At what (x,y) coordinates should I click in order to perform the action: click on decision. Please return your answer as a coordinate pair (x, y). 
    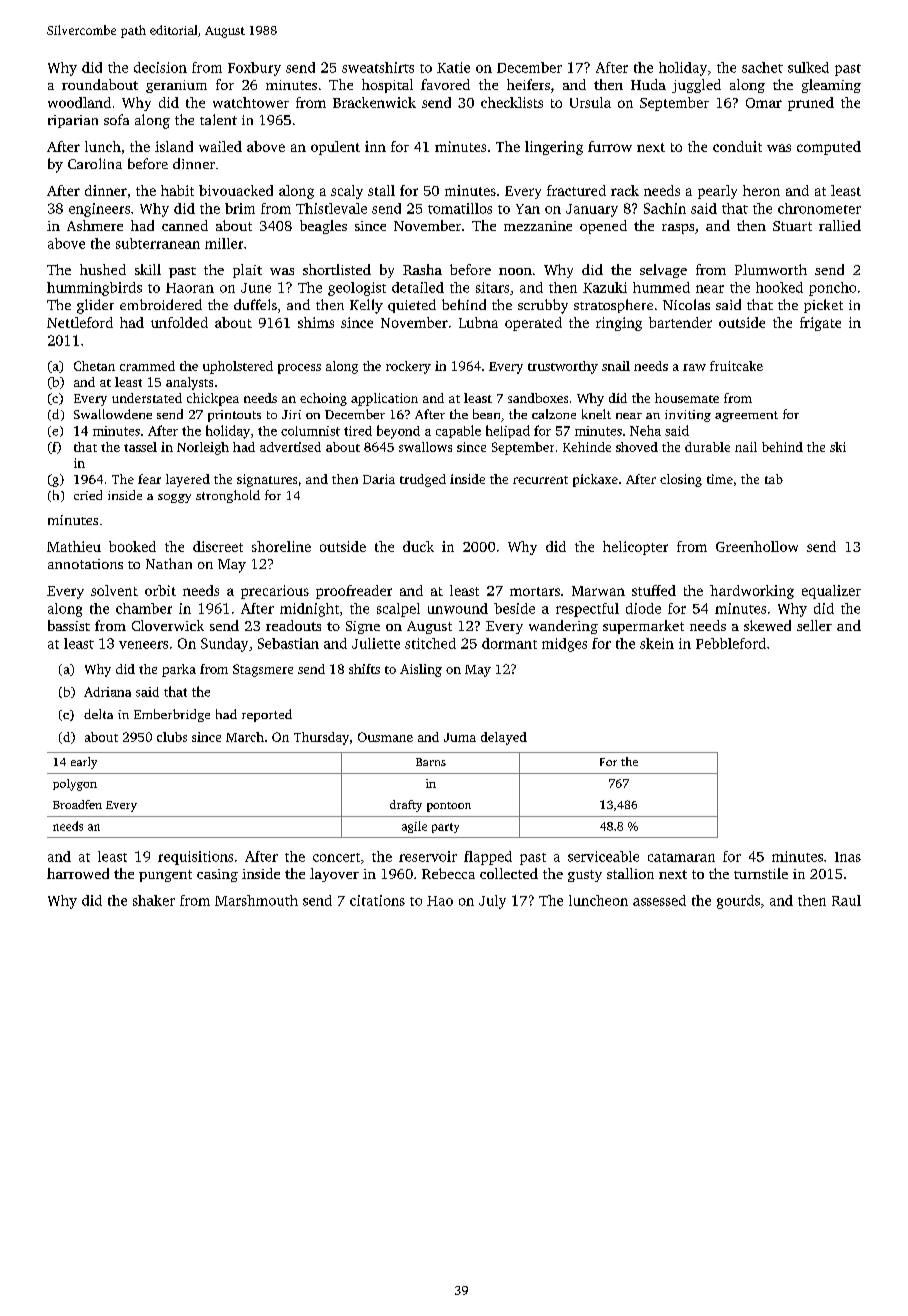
    Looking at the image, I should click on (160, 67).
